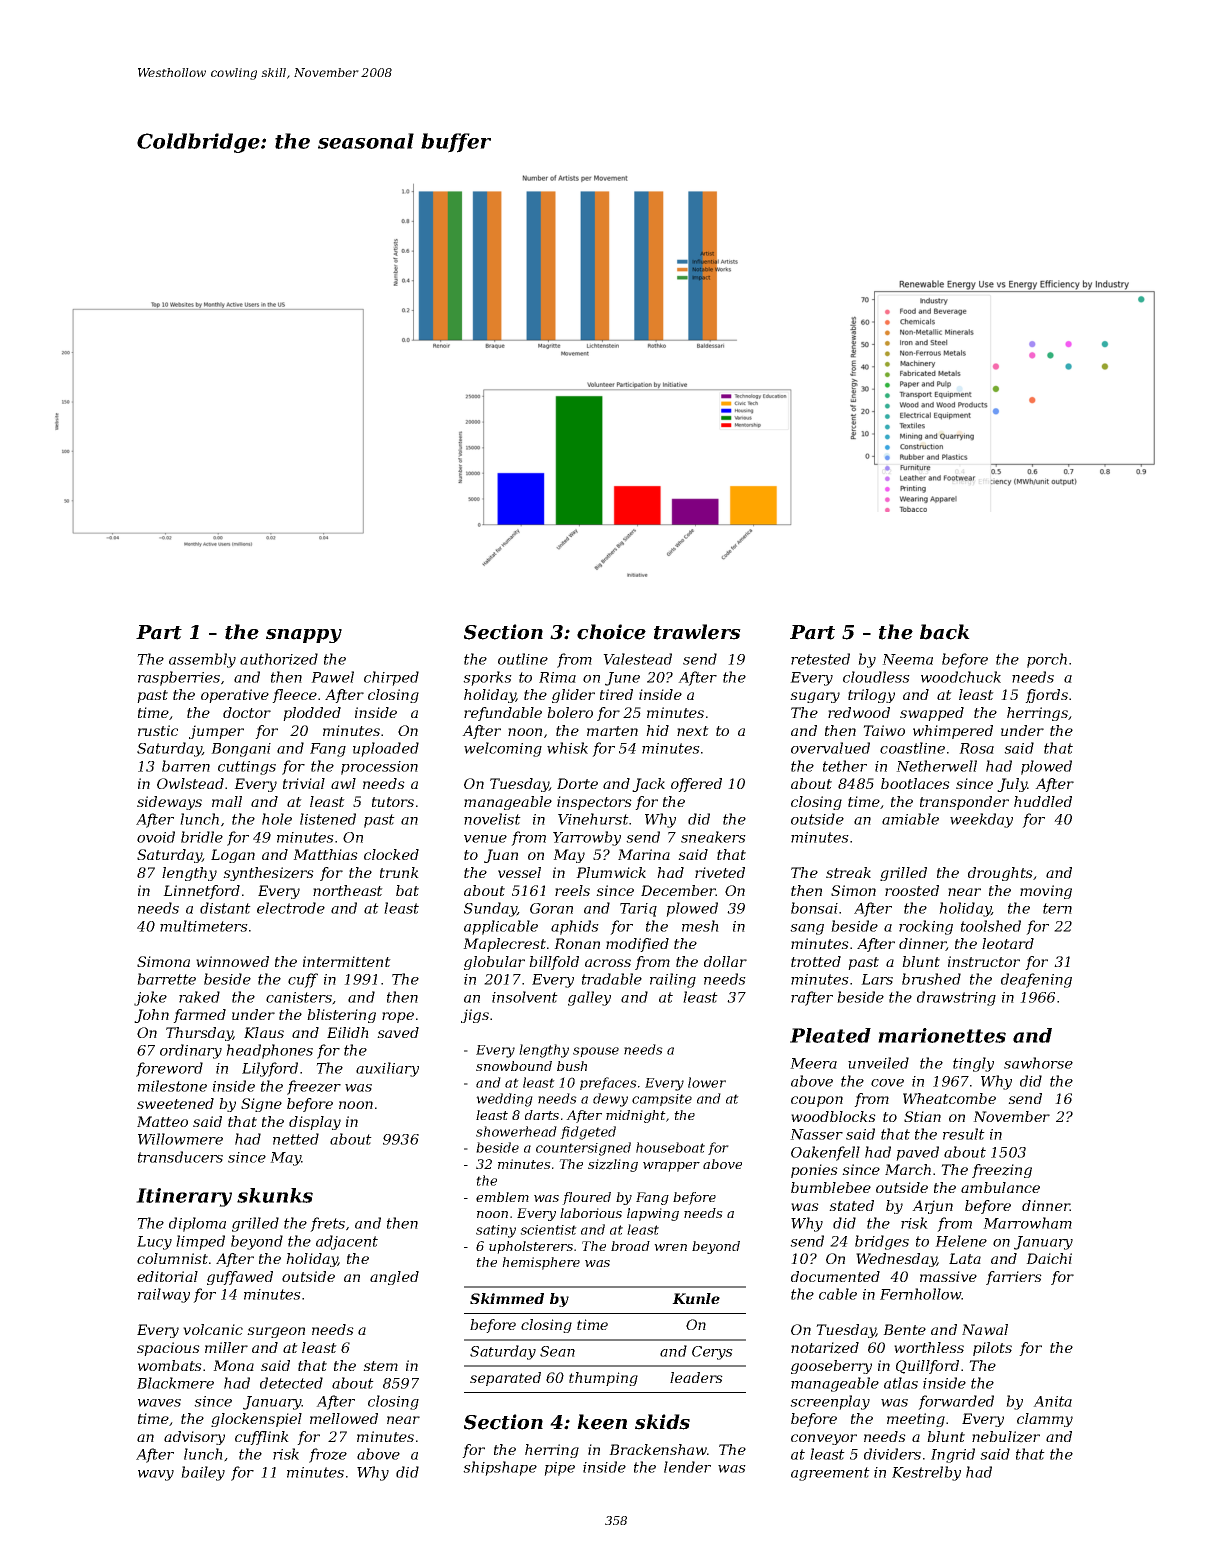 This screenshot has height=1566, width=1210. What do you see at coordinates (328, 1455) in the screenshot?
I see `froze` at bounding box center [328, 1455].
